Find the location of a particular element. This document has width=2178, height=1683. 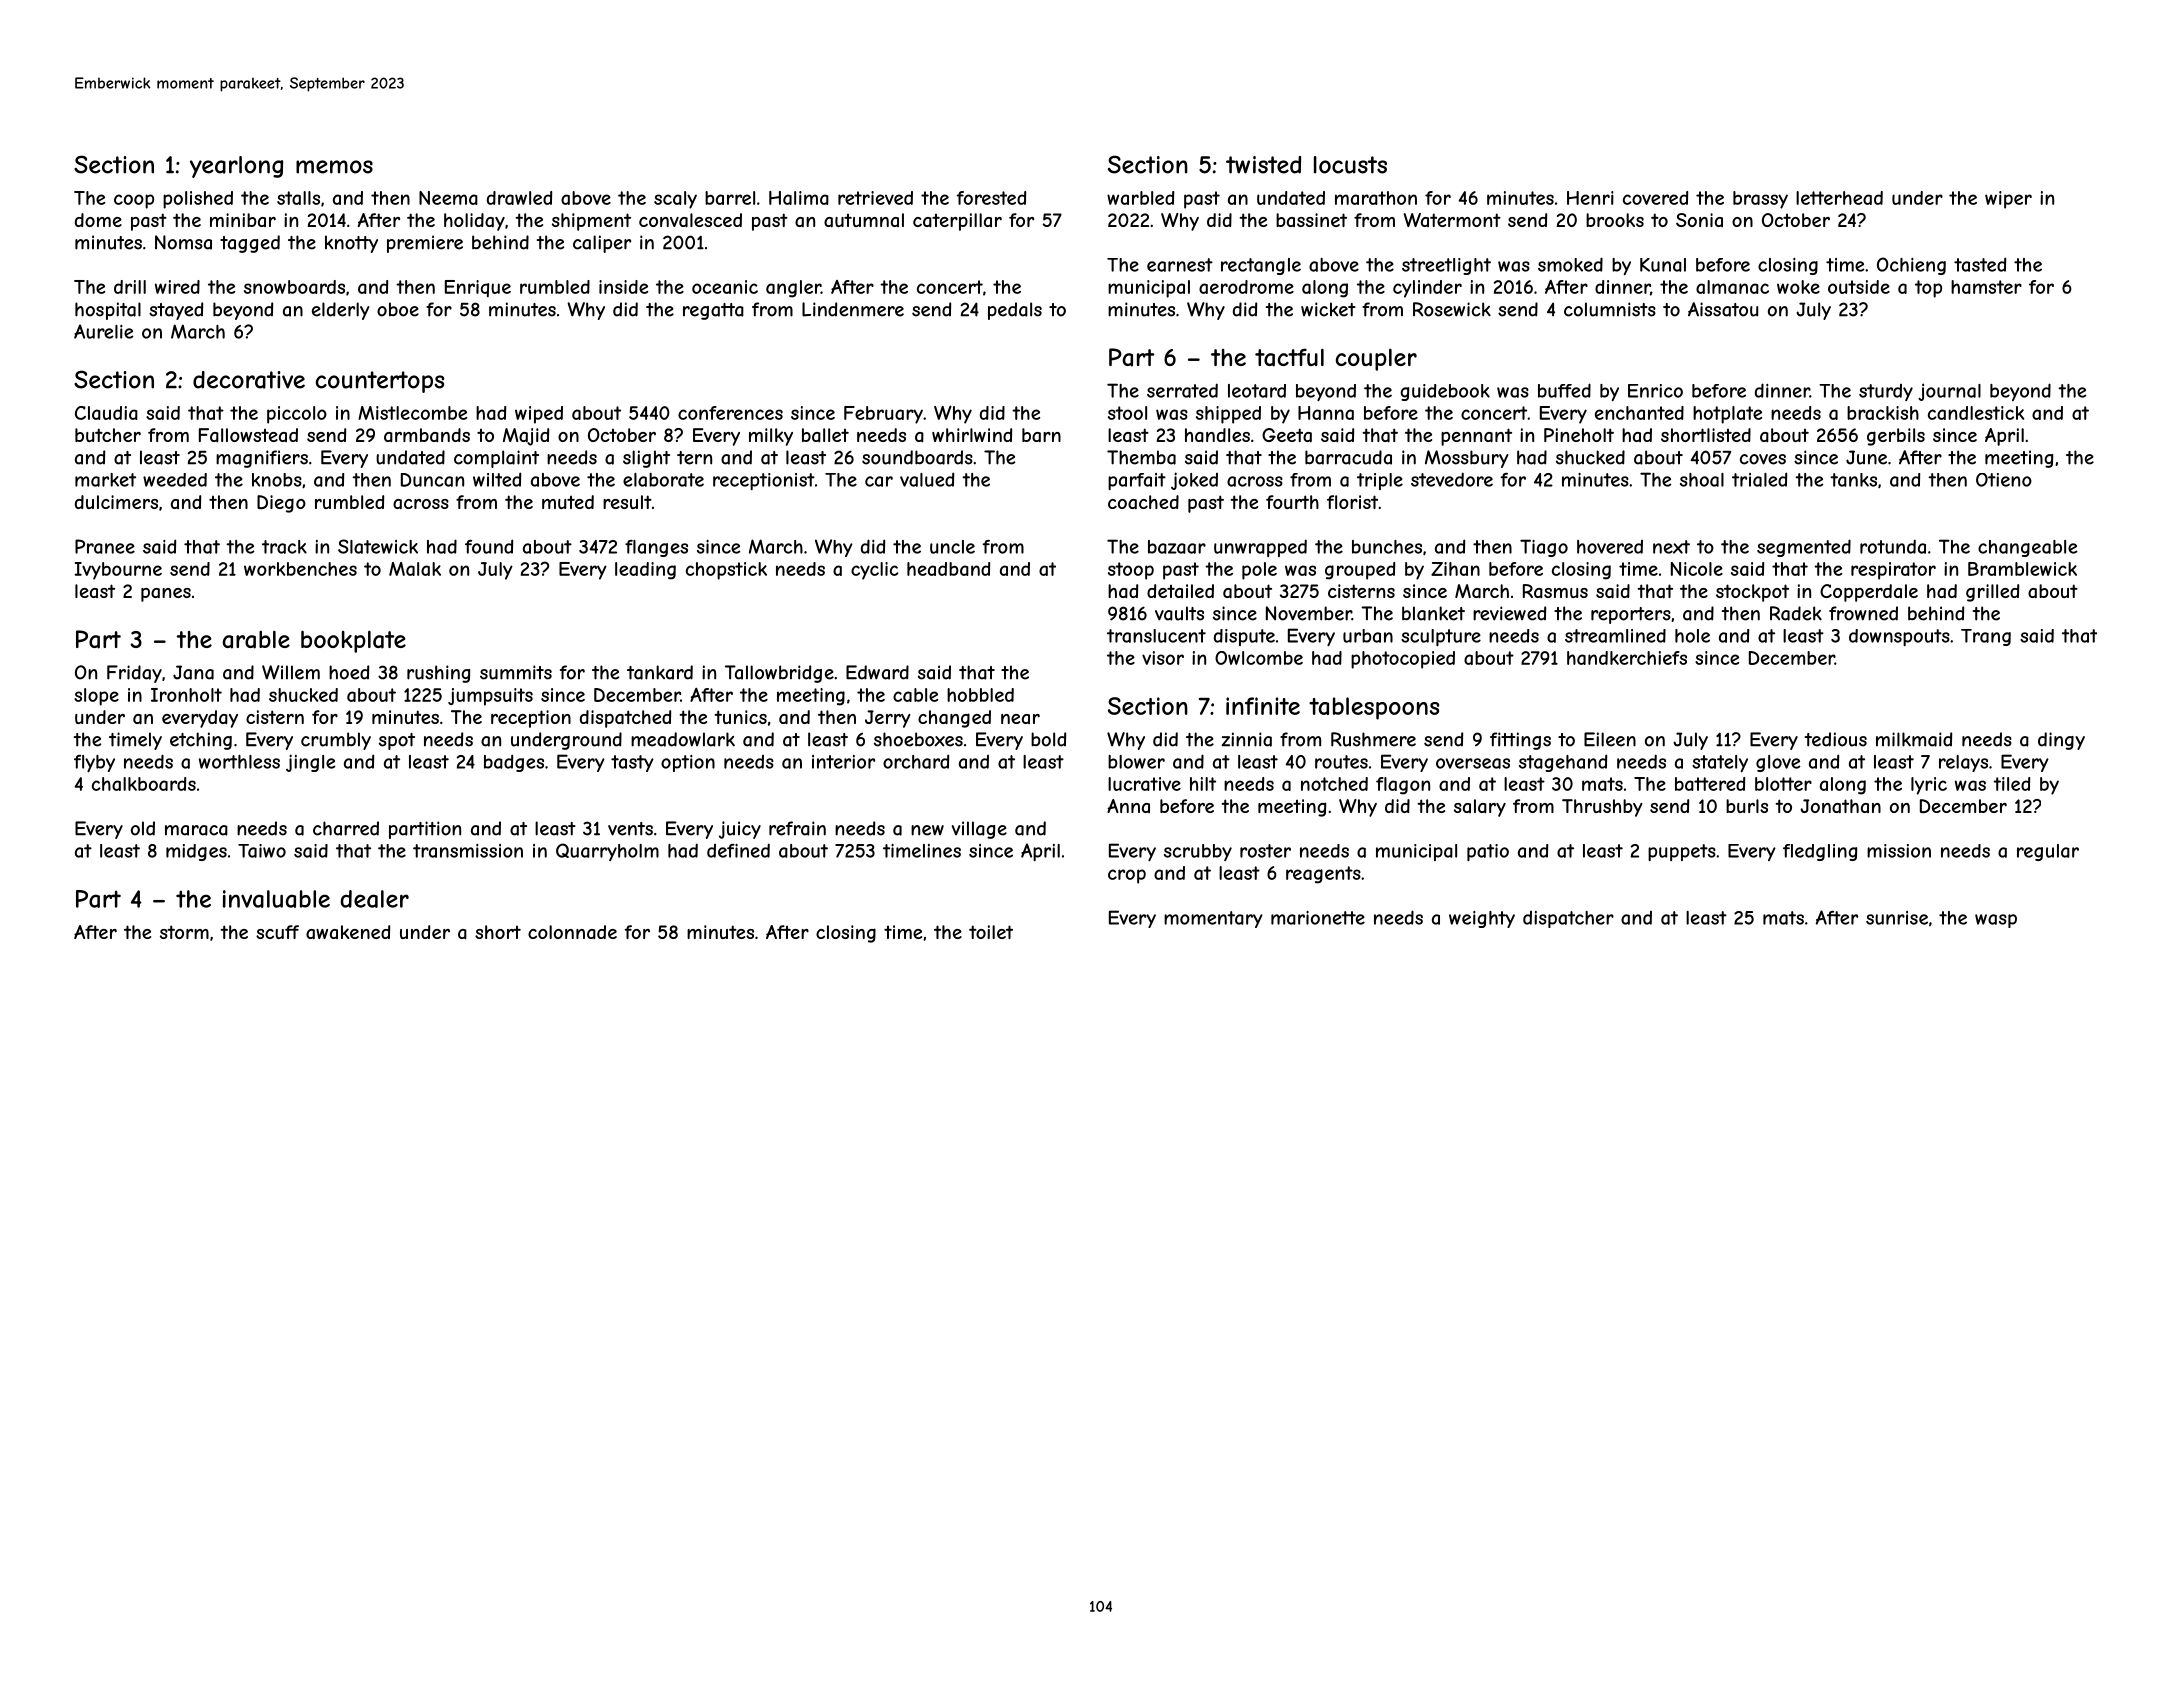

caterpillar is located at coordinates (957, 222).
